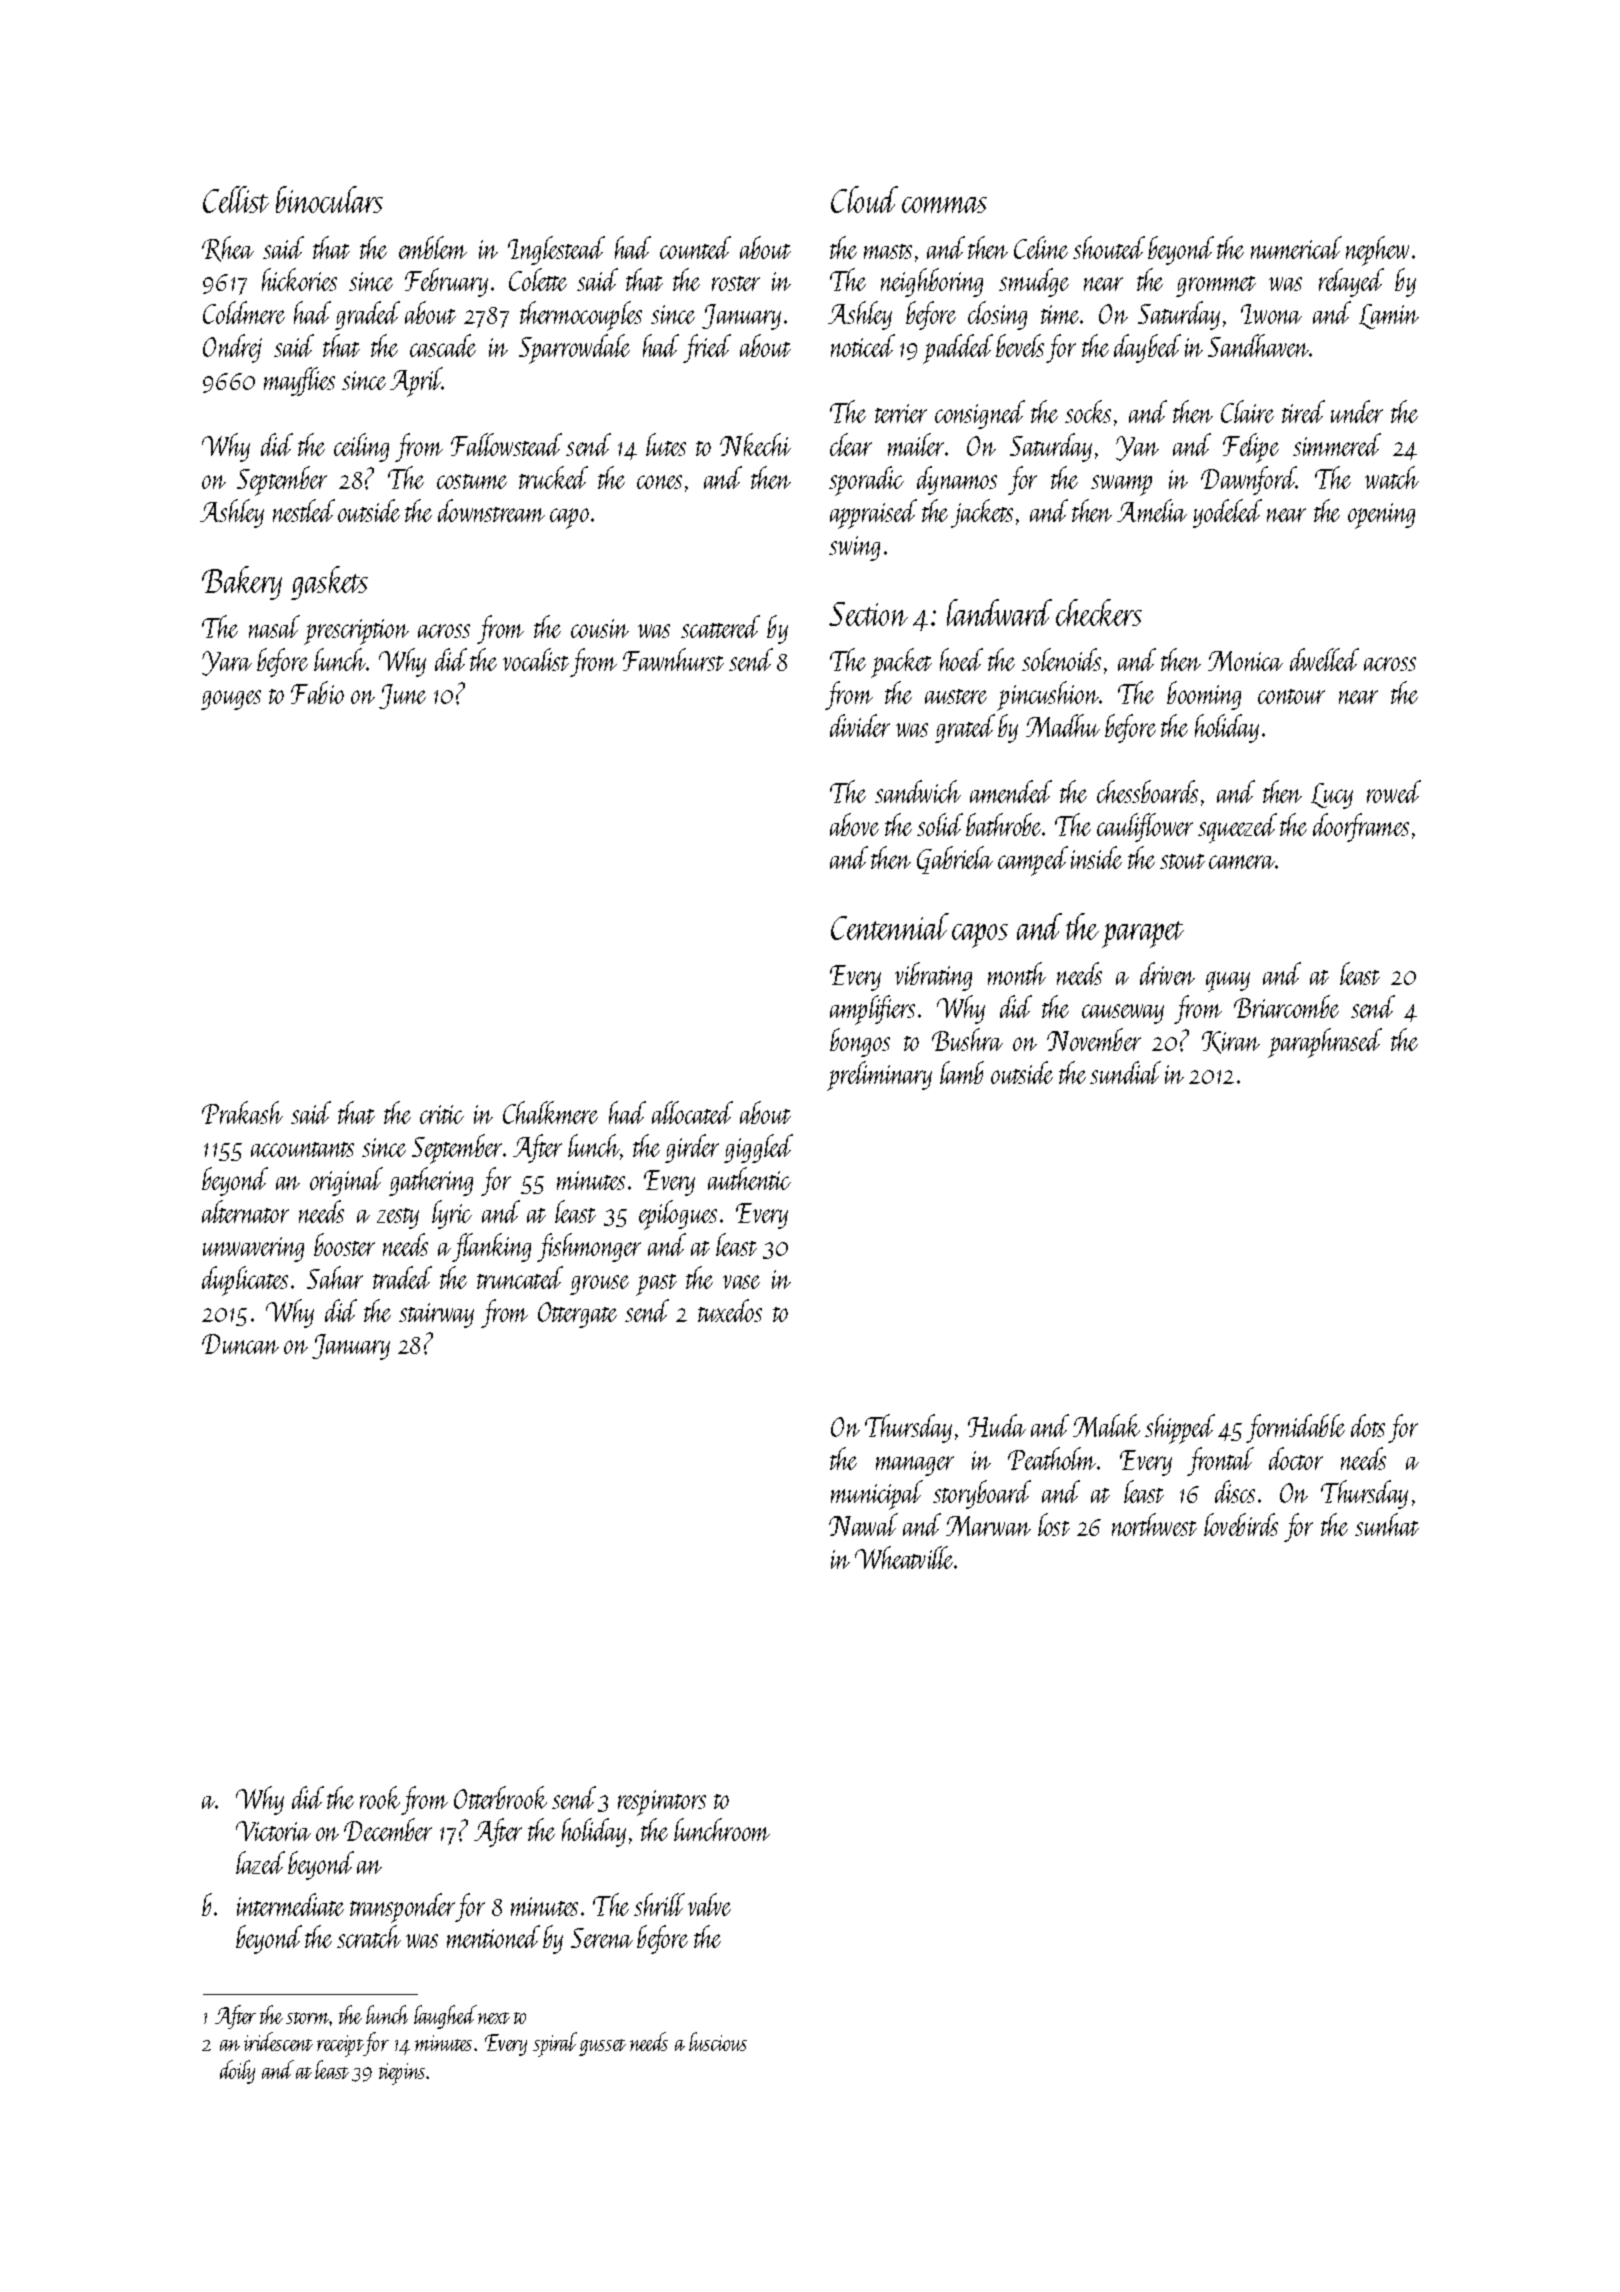 The width and height of the page is (1620, 2292). I want to click on Huda, so click(997, 1425).
